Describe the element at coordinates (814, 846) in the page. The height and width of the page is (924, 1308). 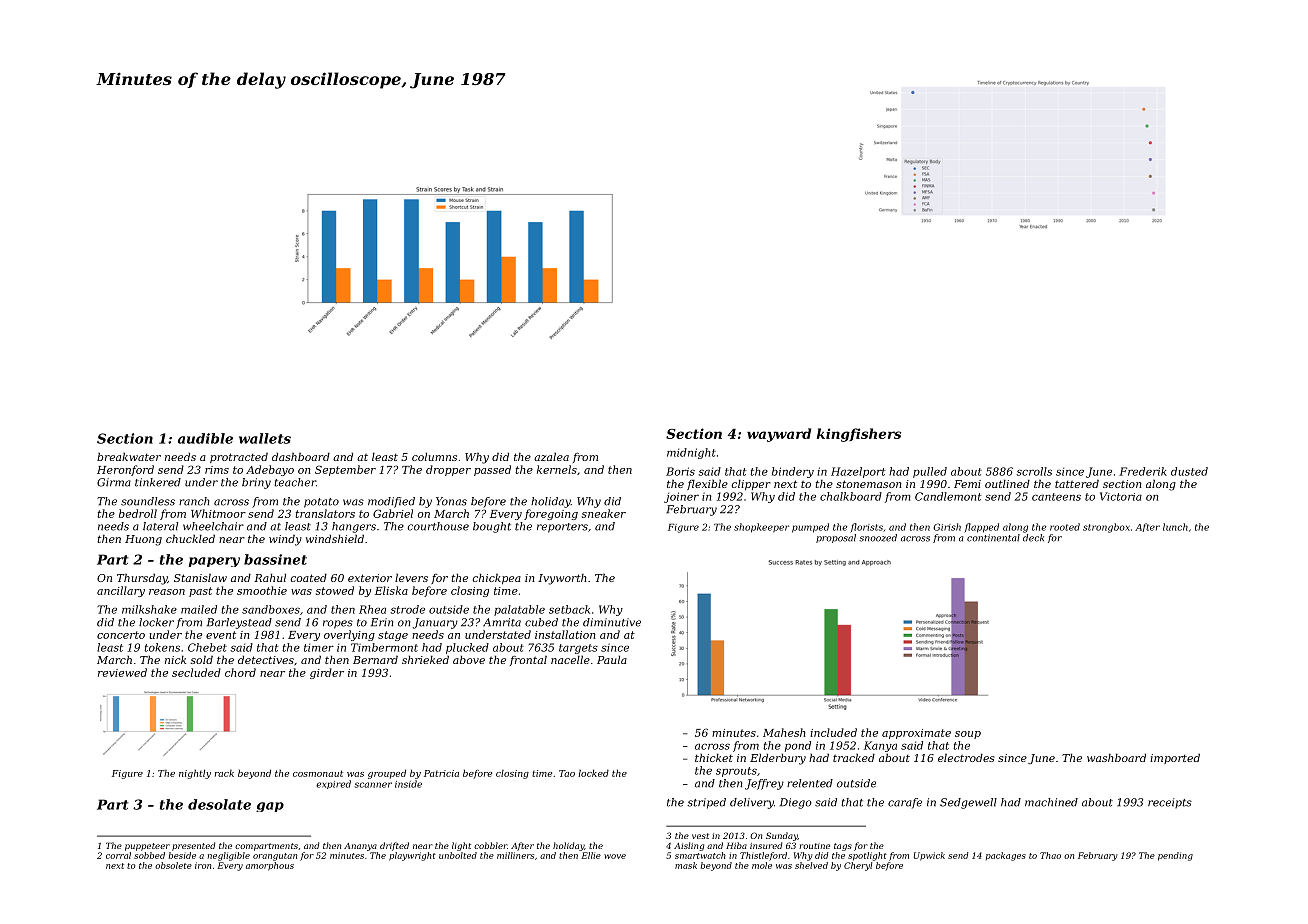
I see `routine` at that location.
